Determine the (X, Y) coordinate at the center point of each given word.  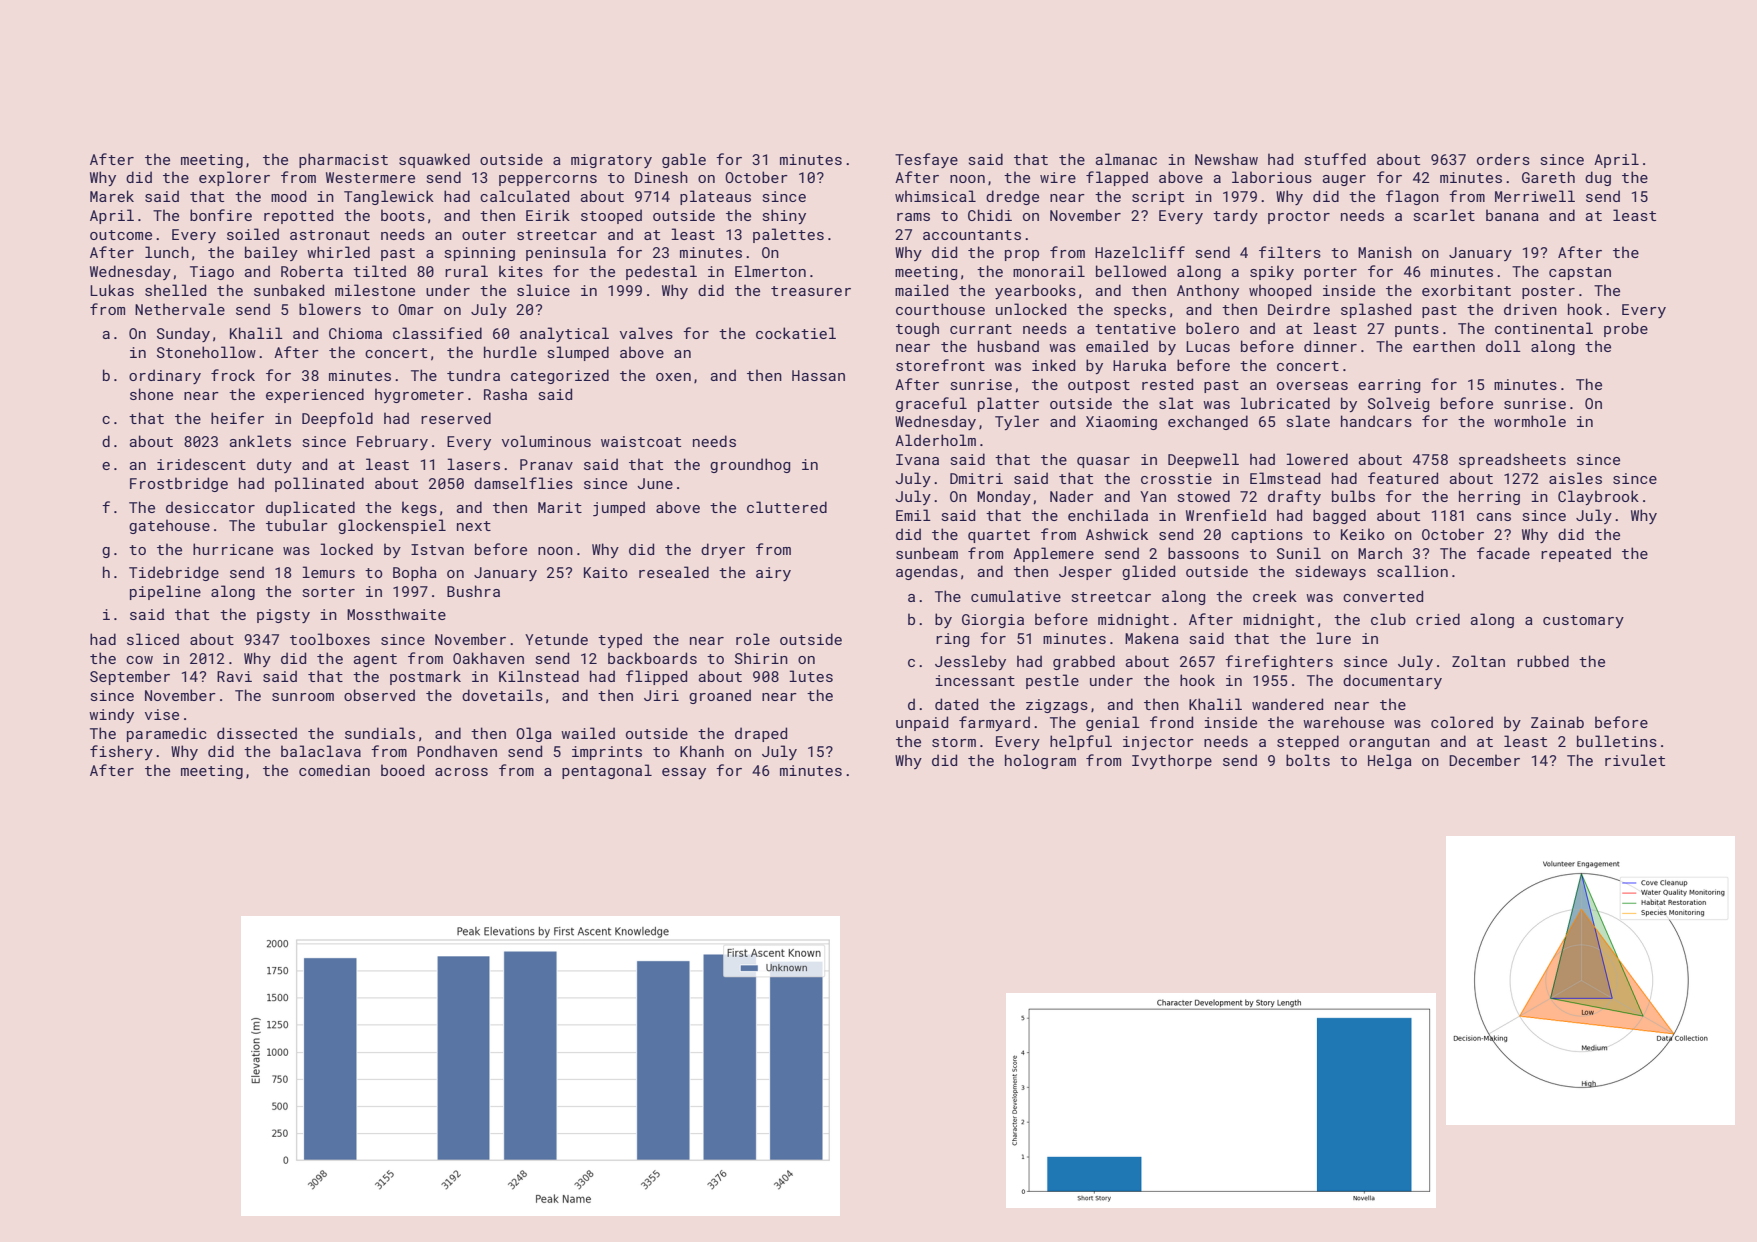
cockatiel (796, 333)
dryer (723, 550)
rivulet (1635, 760)
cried (1438, 619)
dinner (1330, 346)
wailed (588, 733)
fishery (121, 752)
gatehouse (169, 526)
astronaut (330, 235)
